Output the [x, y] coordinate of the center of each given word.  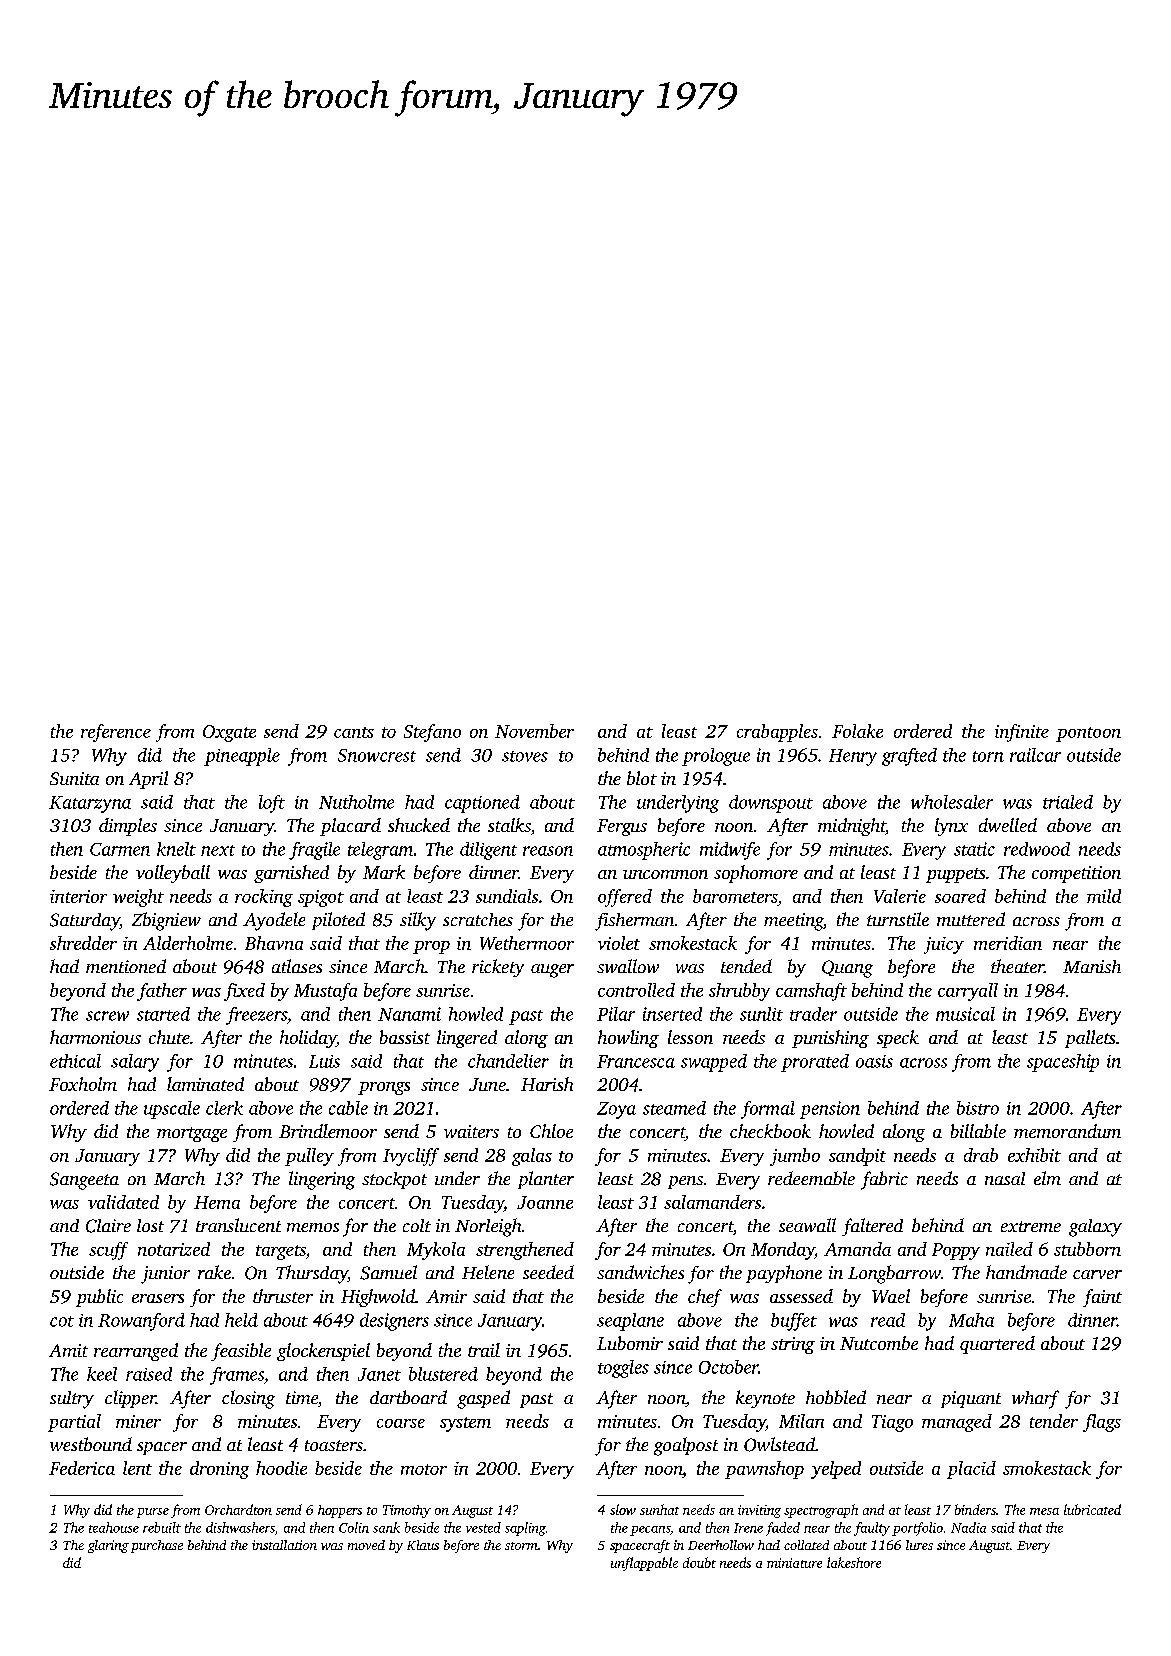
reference [116, 733]
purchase [157, 1546]
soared [960, 896]
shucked [419, 825]
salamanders [712, 1202]
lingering [322, 1180]
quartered [997, 1345]
